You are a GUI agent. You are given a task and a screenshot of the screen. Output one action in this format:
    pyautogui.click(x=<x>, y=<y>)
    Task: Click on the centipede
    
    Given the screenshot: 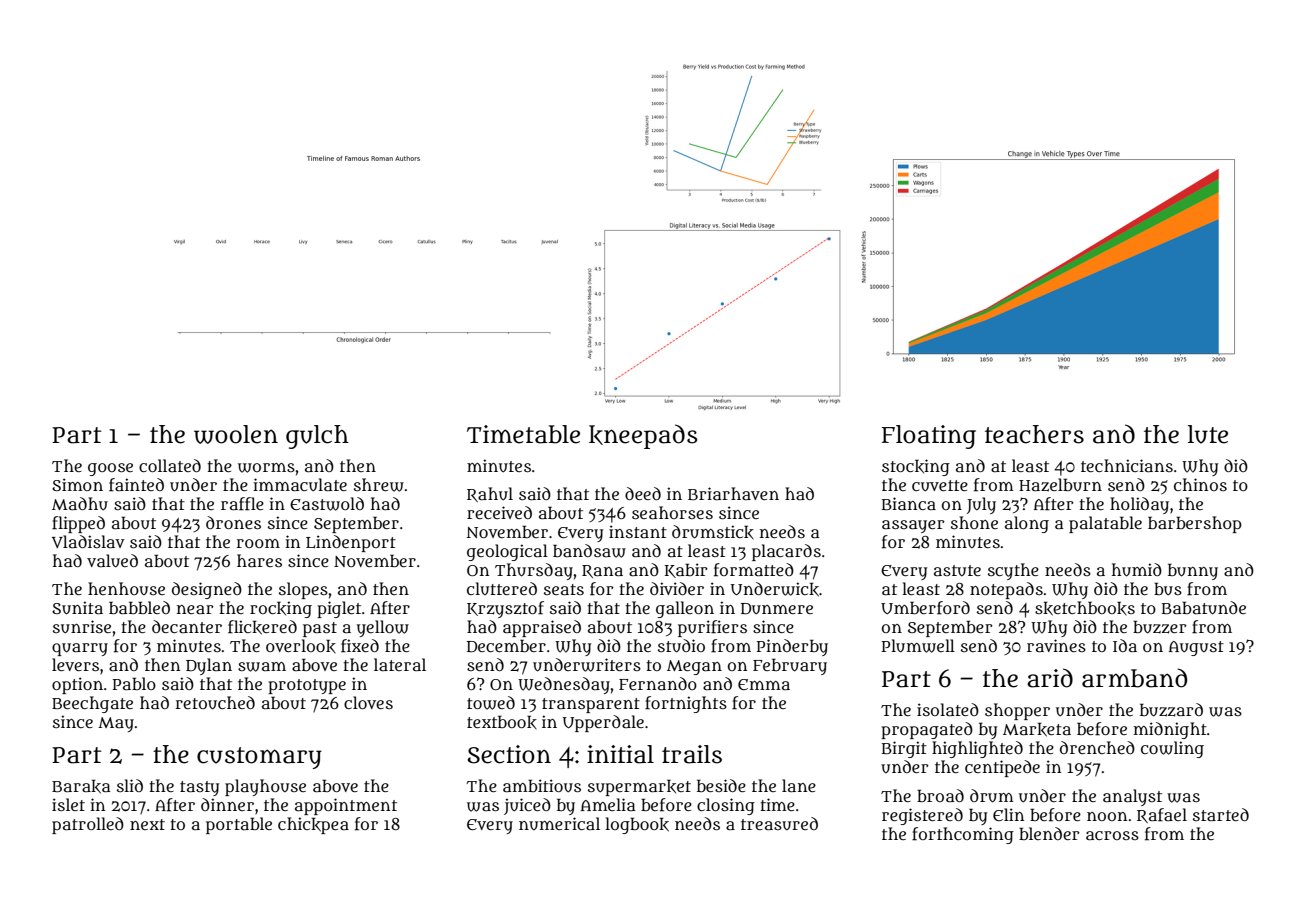 What is the action you would take?
    pyautogui.click(x=1002, y=768)
